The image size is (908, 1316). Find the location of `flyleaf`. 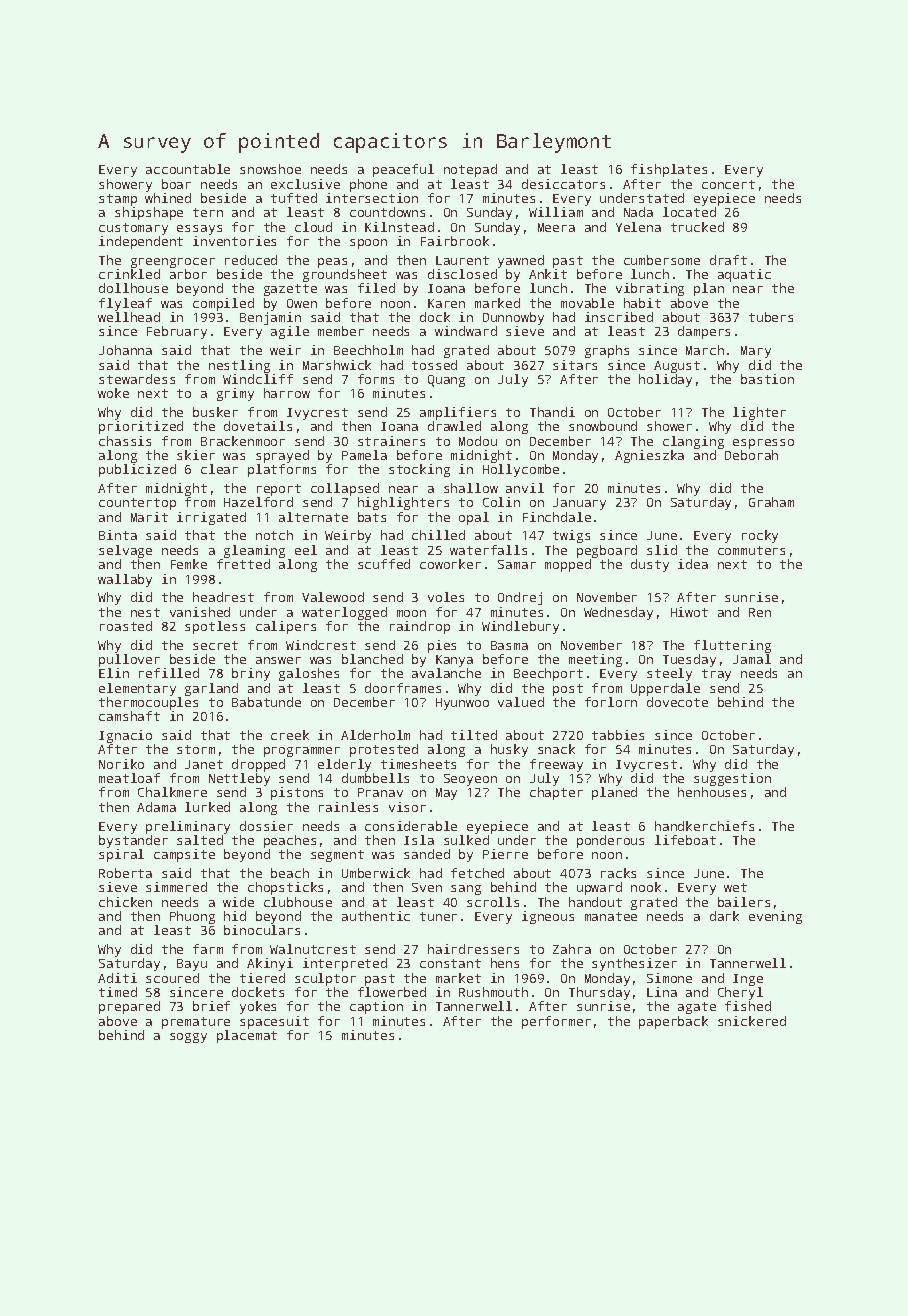

flyleaf is located at coordinates (125, 304).
